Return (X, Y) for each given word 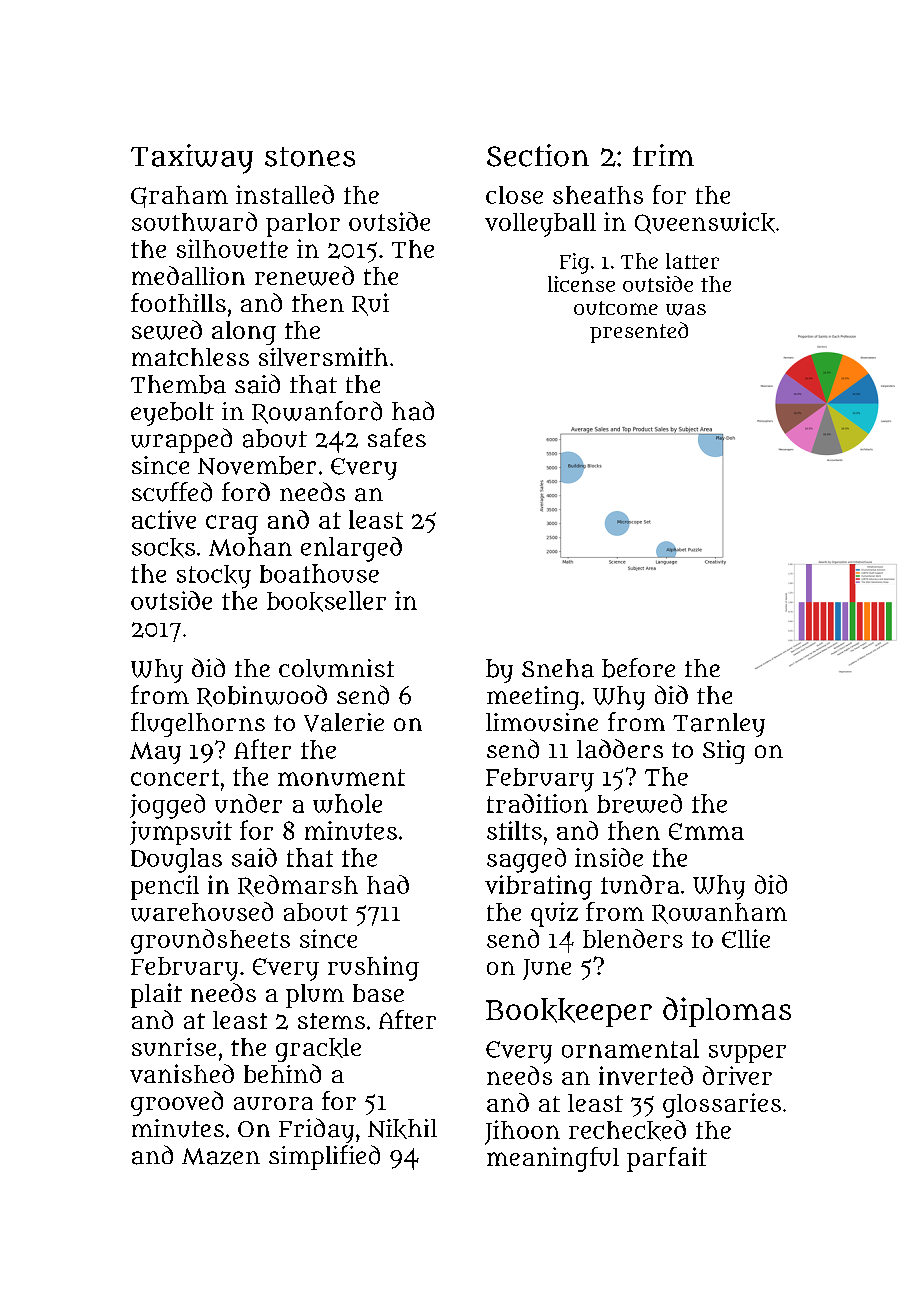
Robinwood (262, 696)
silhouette (232, 248)
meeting (533, 698)
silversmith (323, 356)
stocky (214, 577)
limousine (542, 722)
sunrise (174, 1047)
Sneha (558, 668)
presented (639, 332)
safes (397, 438)
